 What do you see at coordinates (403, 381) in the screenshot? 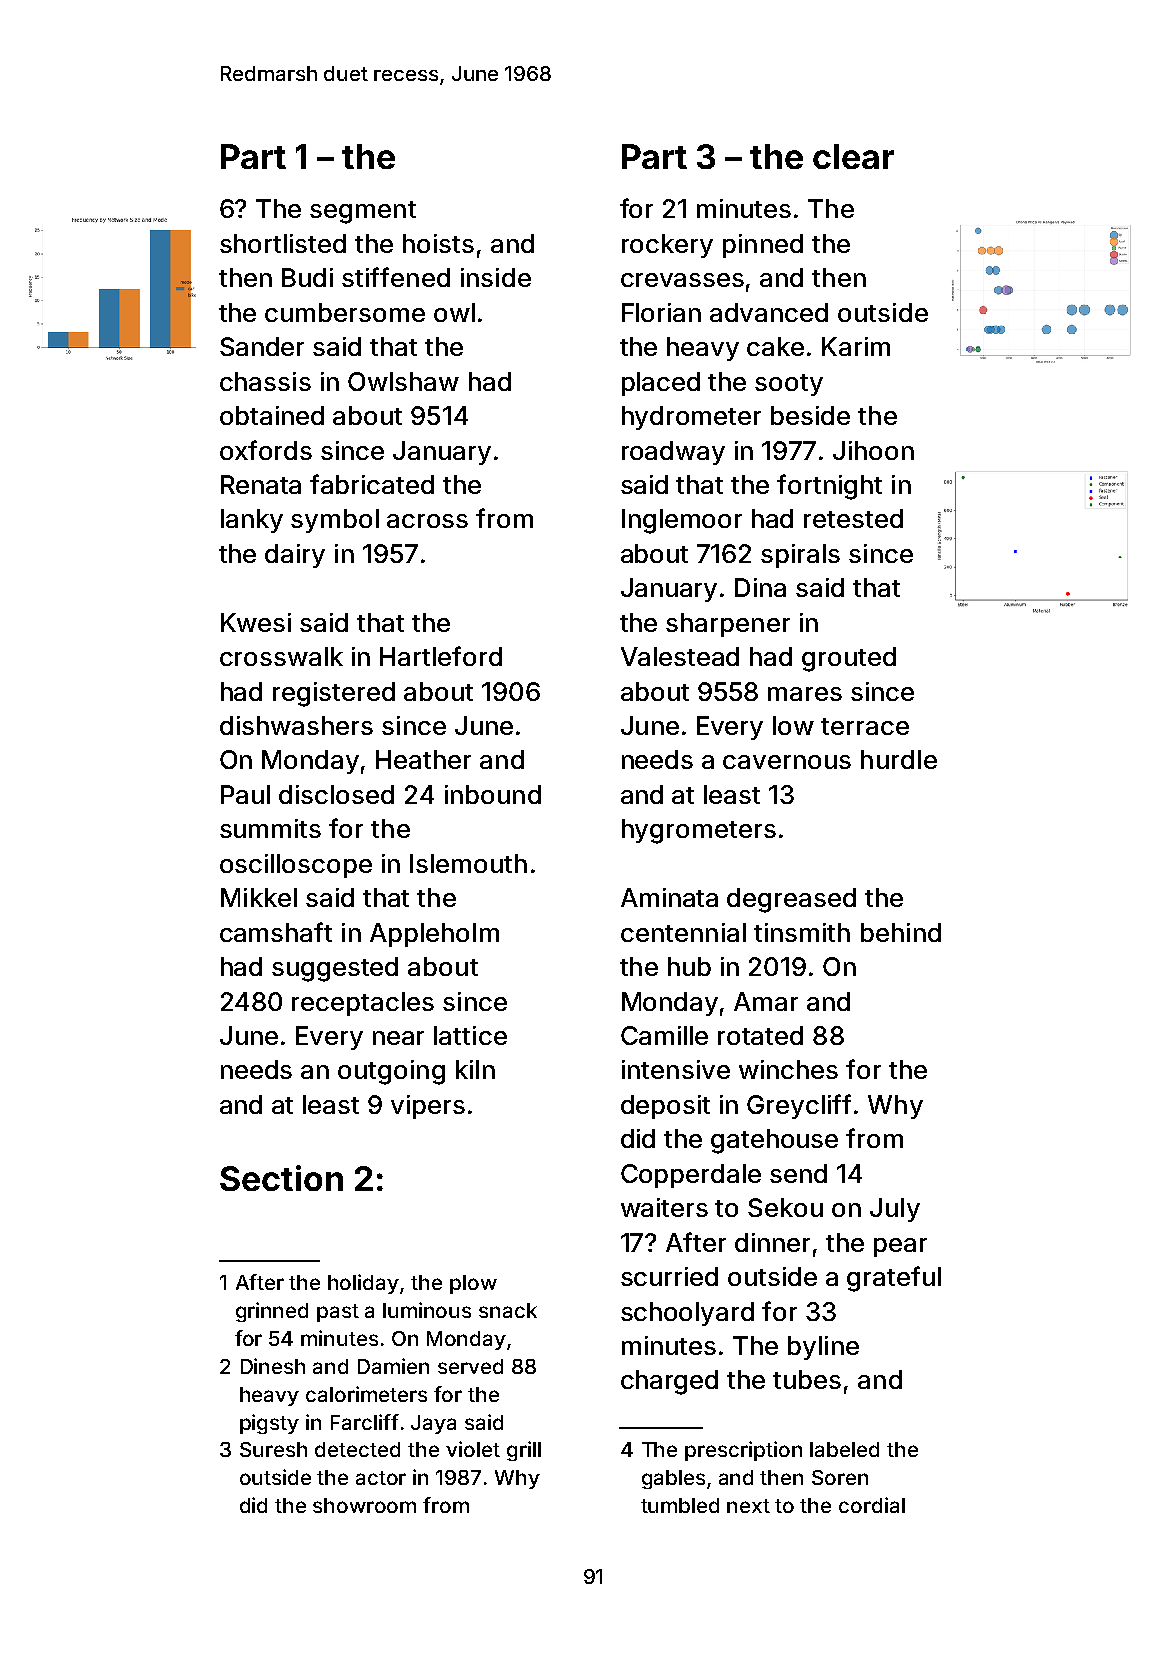
I see `Owlshaw` at bounding box center [403, 381].
